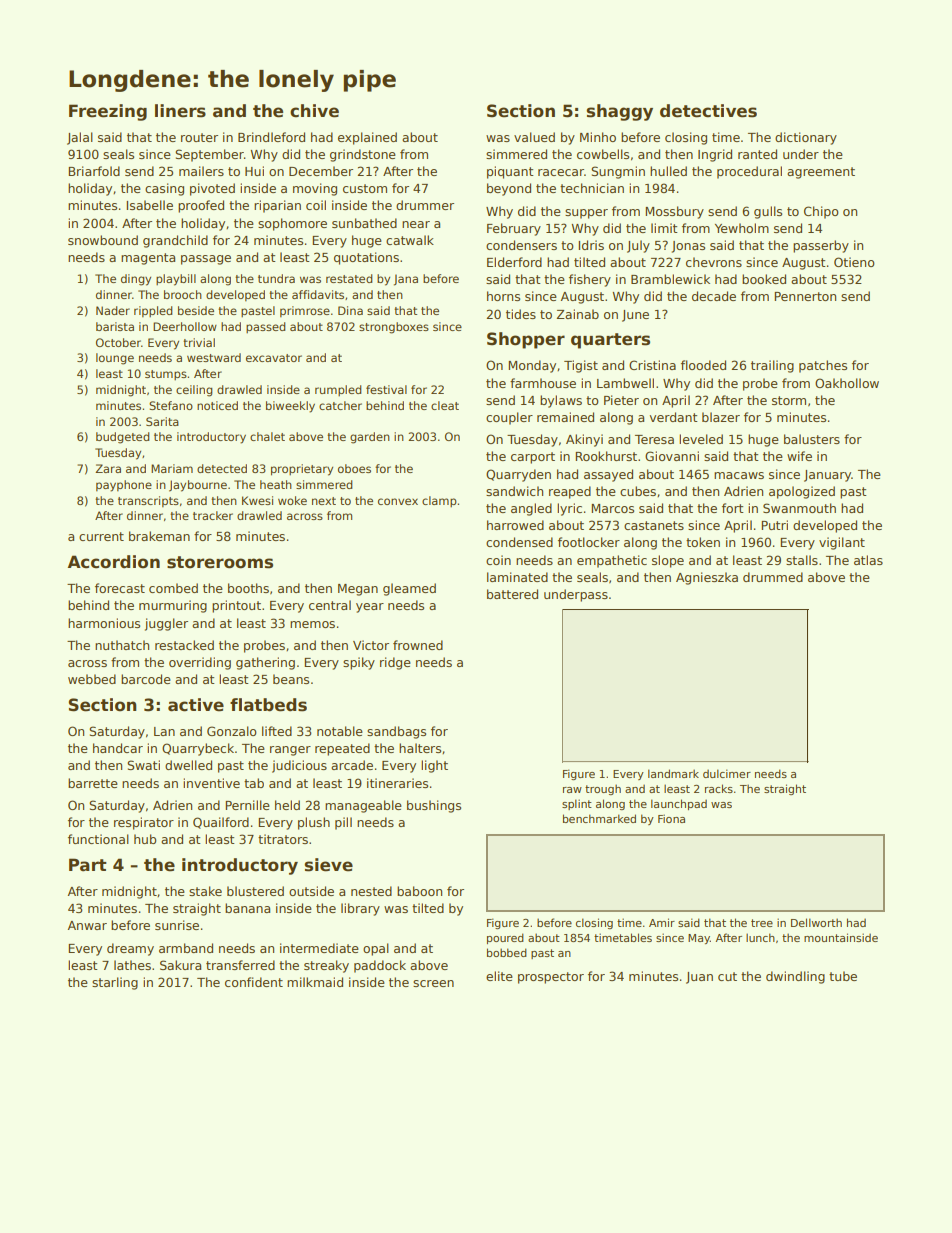 This screenshot has height=1233, width=952. What do you see at coordinates (199, 137) in the screenshot?
I see `router` at bounding box center [199, 137].
